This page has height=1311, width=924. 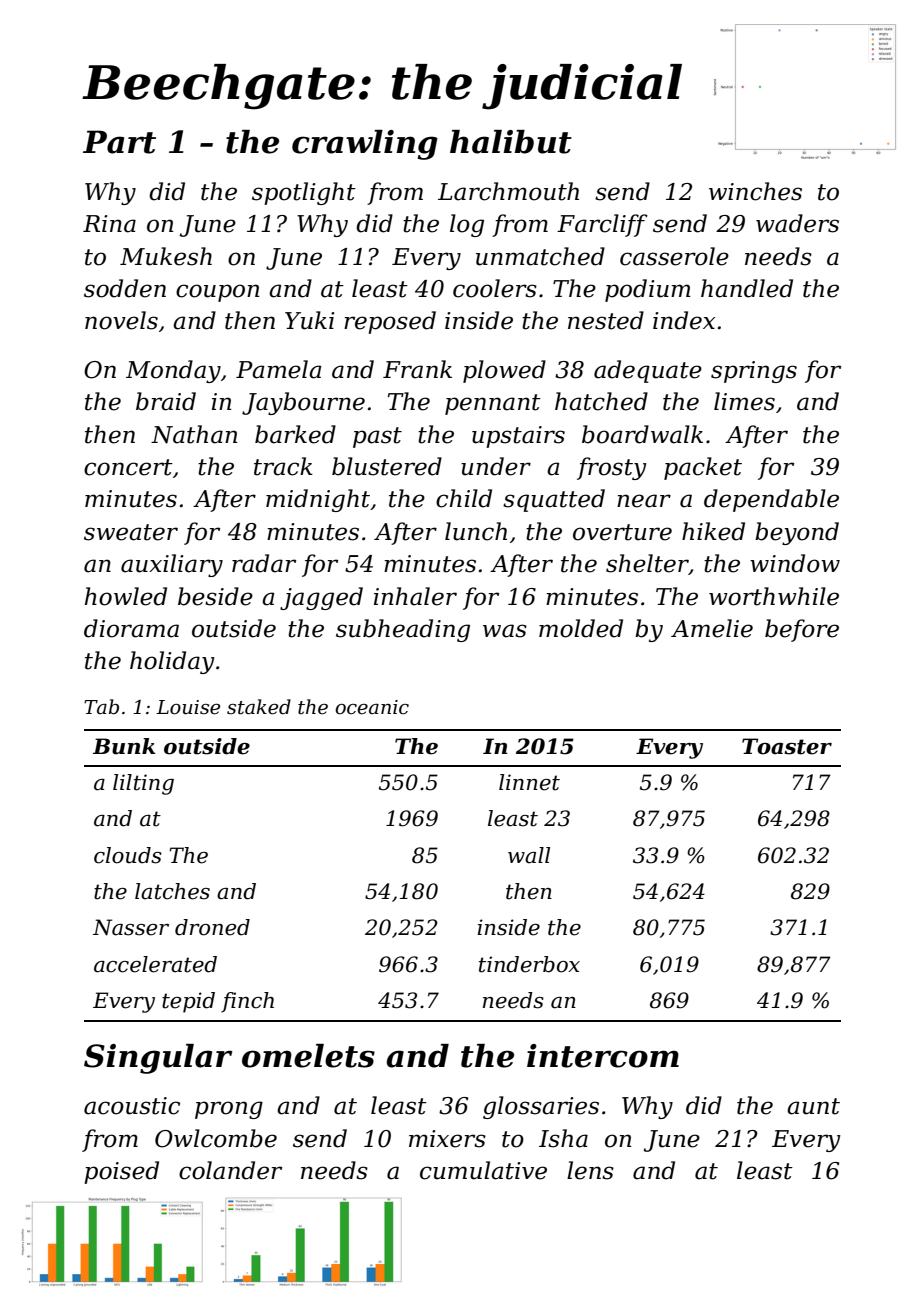 I want to click on Part, so click(x=119, y=142).
